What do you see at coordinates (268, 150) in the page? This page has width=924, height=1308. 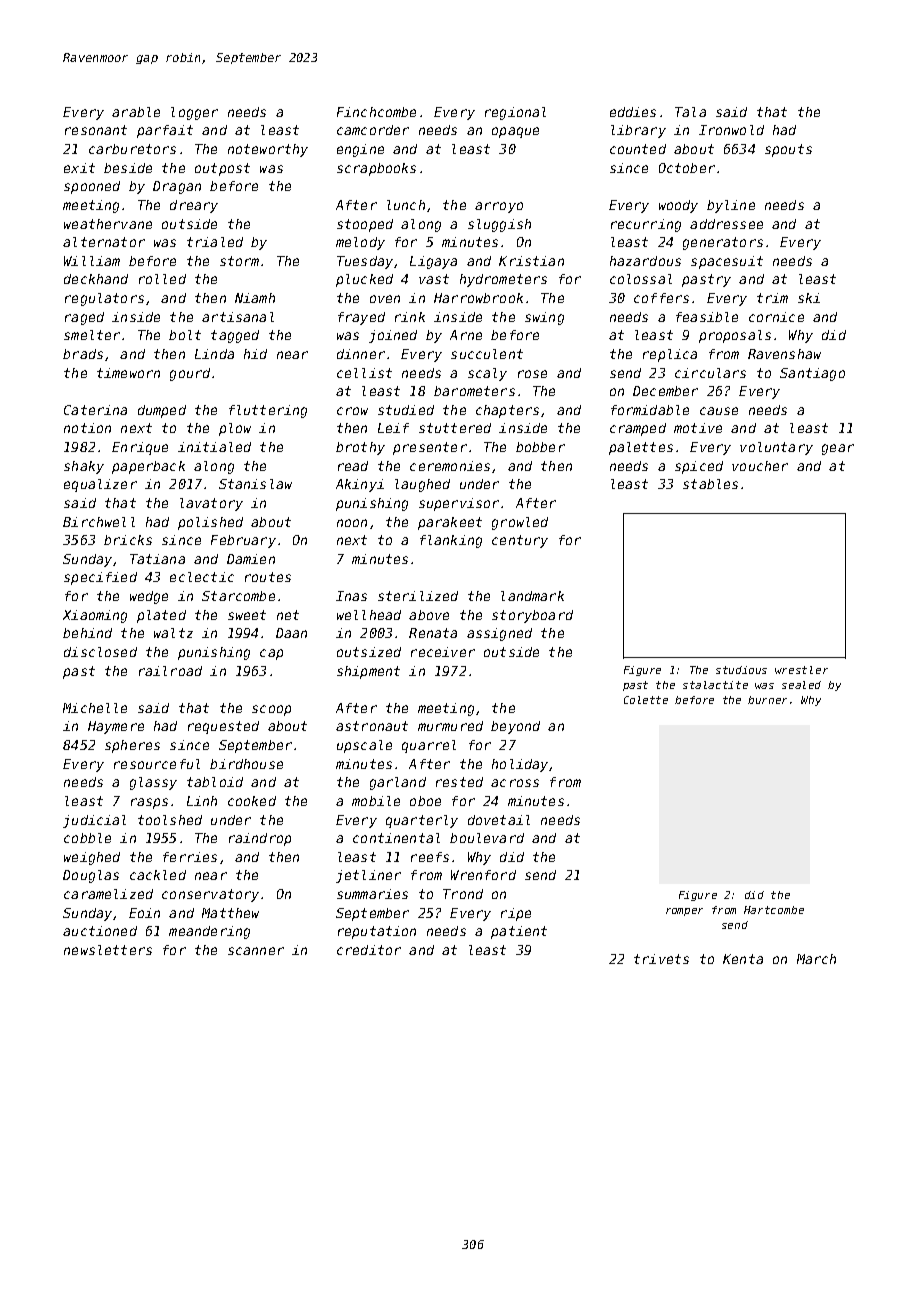 I see `noteworthy` at bounding box center [268, 150].
